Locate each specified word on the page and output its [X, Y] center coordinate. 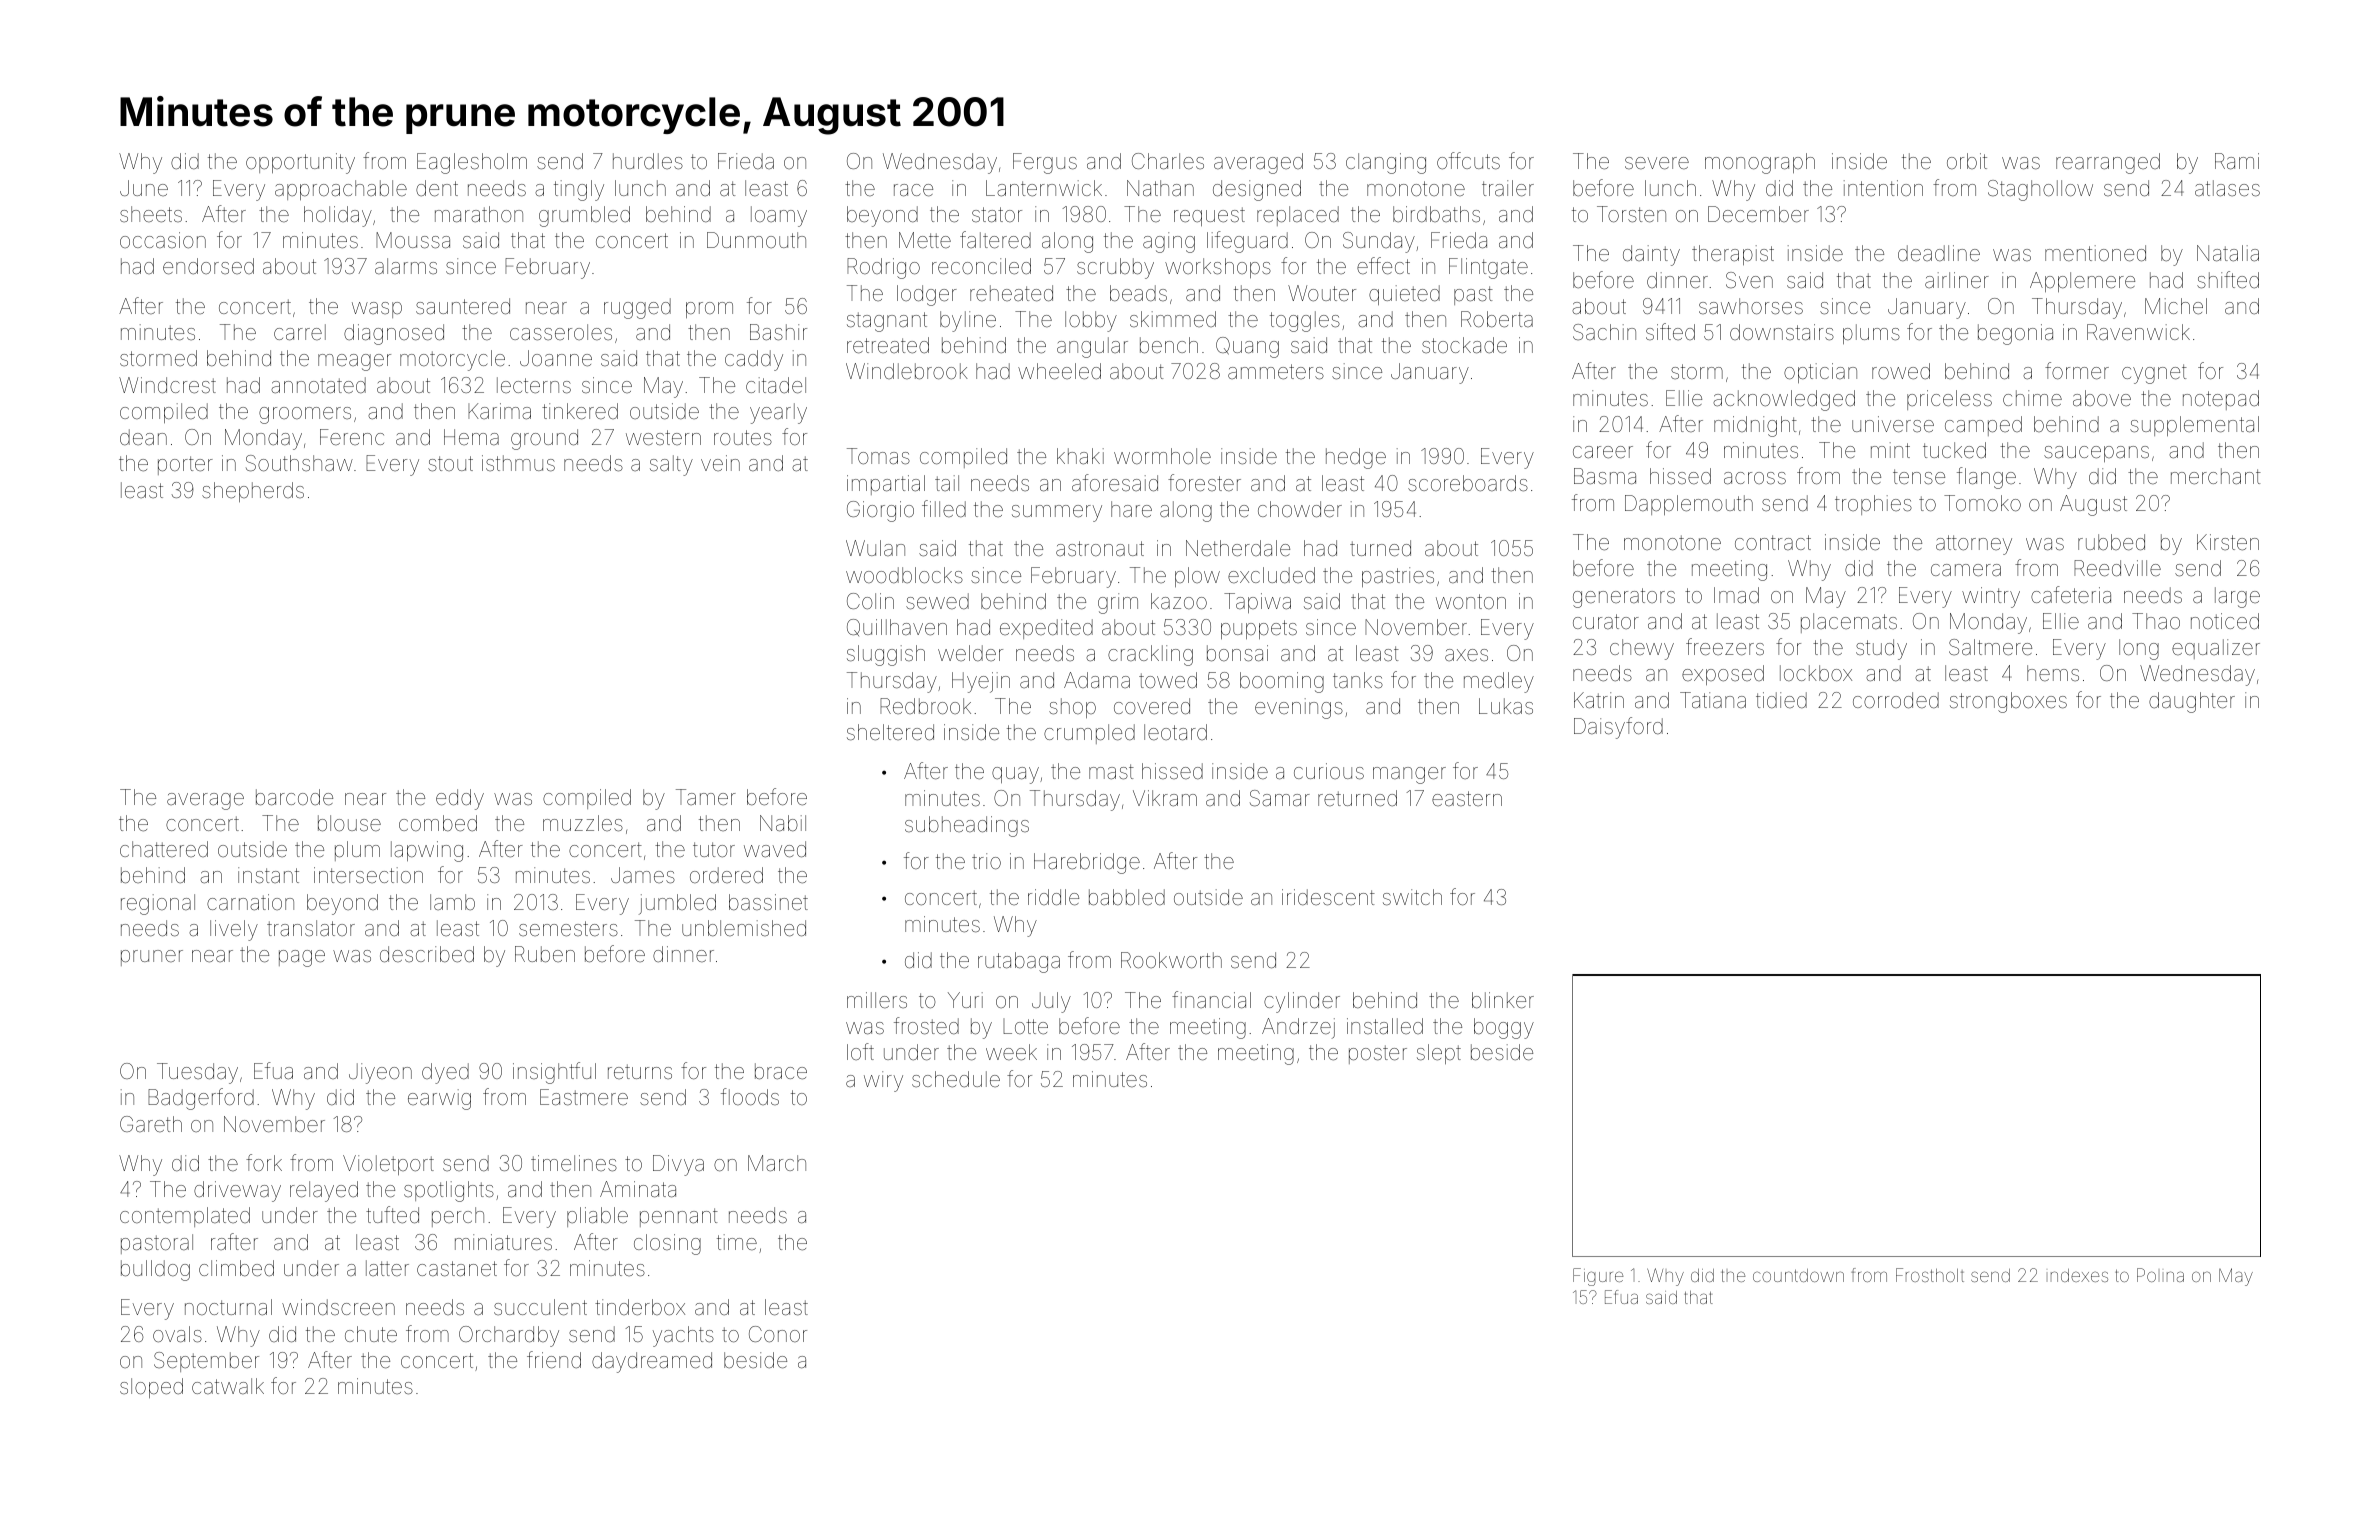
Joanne [556, 358]
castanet [457, 1269]
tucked [1954, 450]
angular [1092, 347]
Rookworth [1171, 960]
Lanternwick [1044, 188]
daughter [2192, 702]
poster [1378, 1054]
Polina [2160, 1275]
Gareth [151, 1124]
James [643, 875]
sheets [151, 214]
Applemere [2082, 282]
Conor [778, 1334]
